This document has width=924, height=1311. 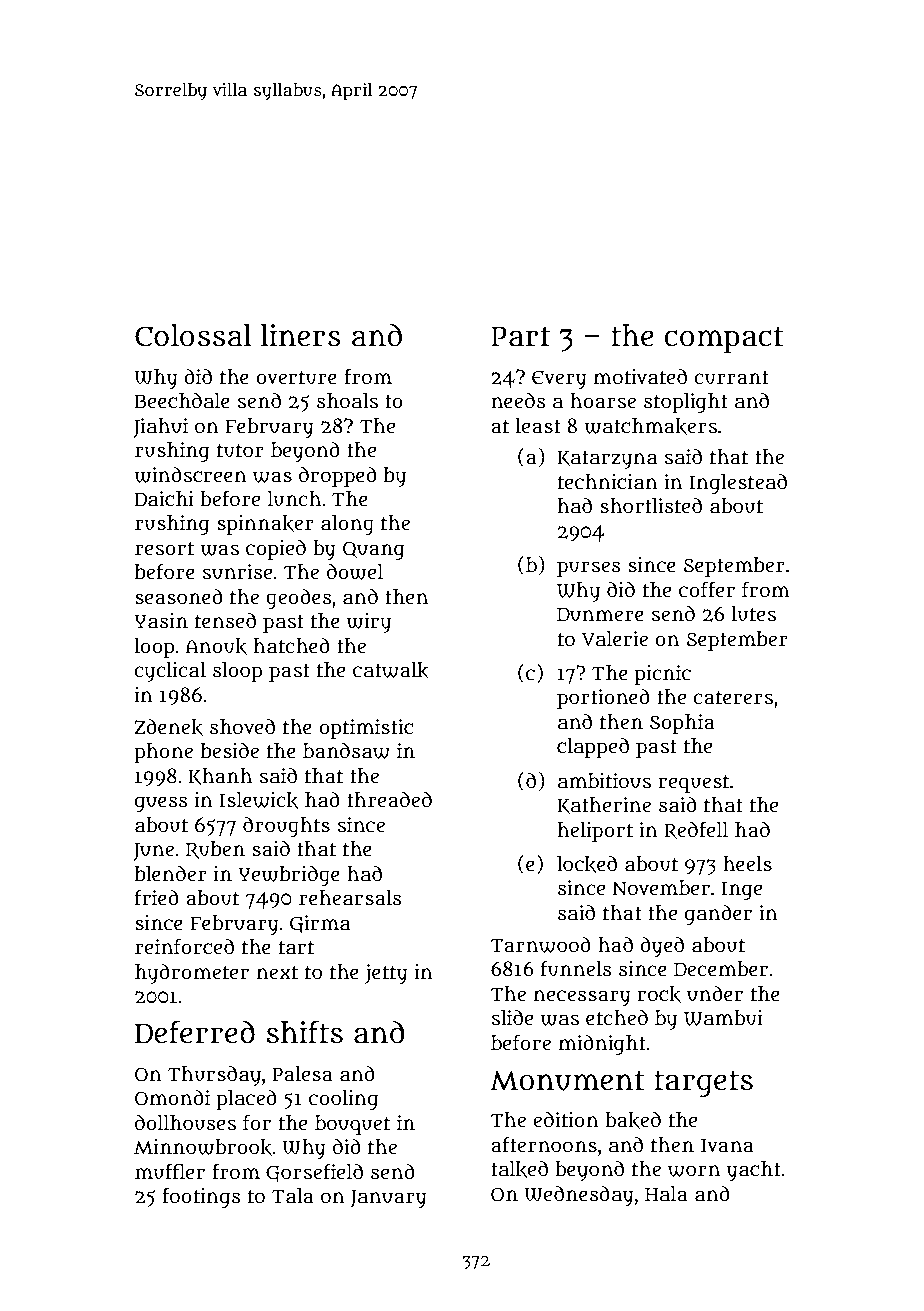 I want to click on December, so click(x=721, y=969).
